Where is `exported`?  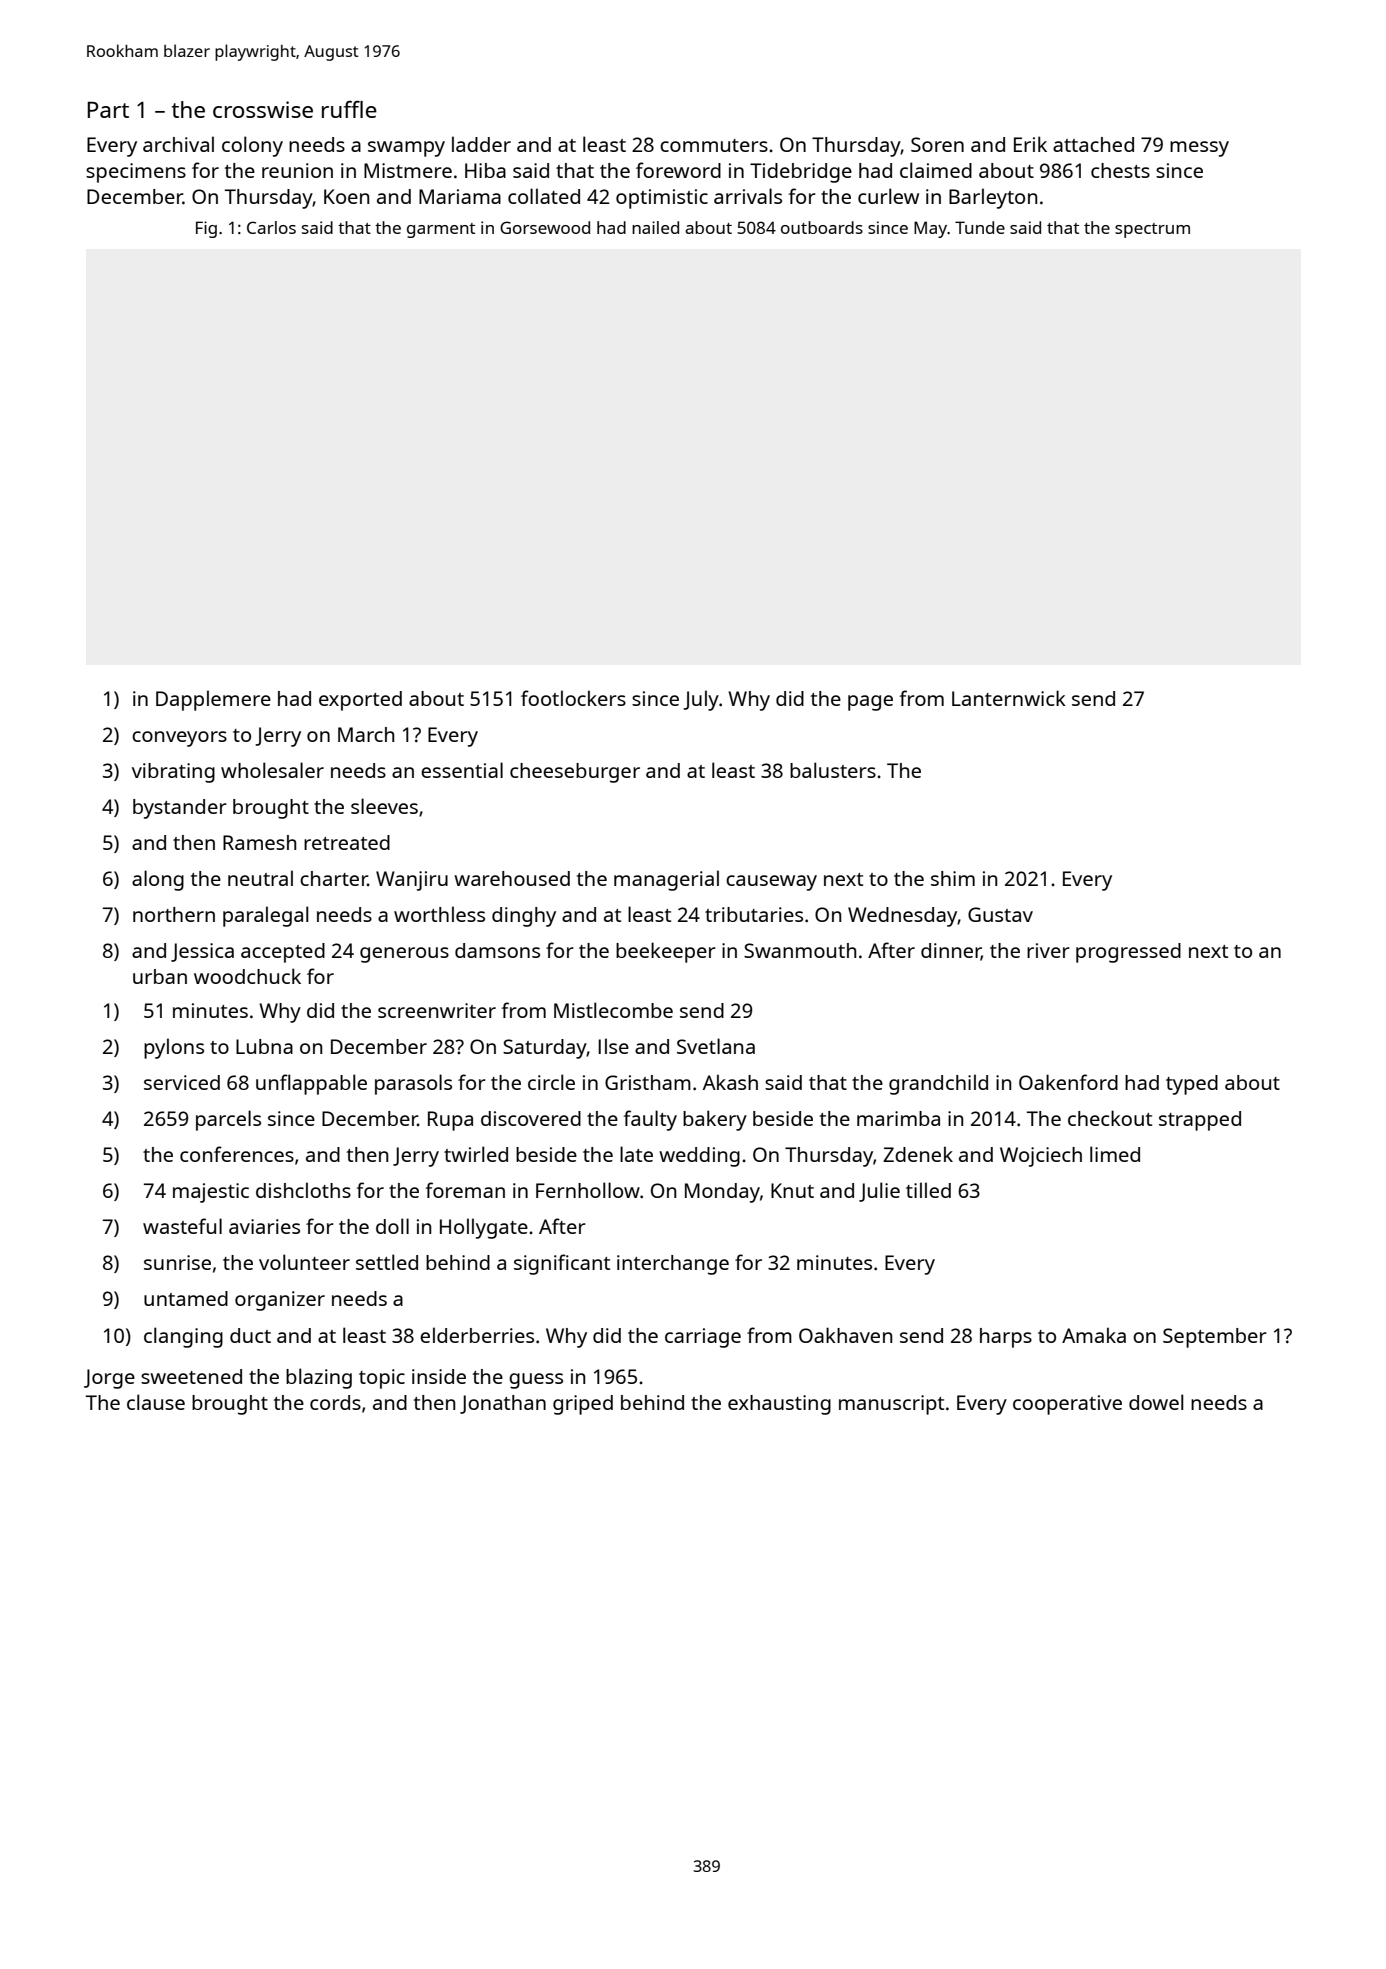
exported is located at coordinates (360, 701).
